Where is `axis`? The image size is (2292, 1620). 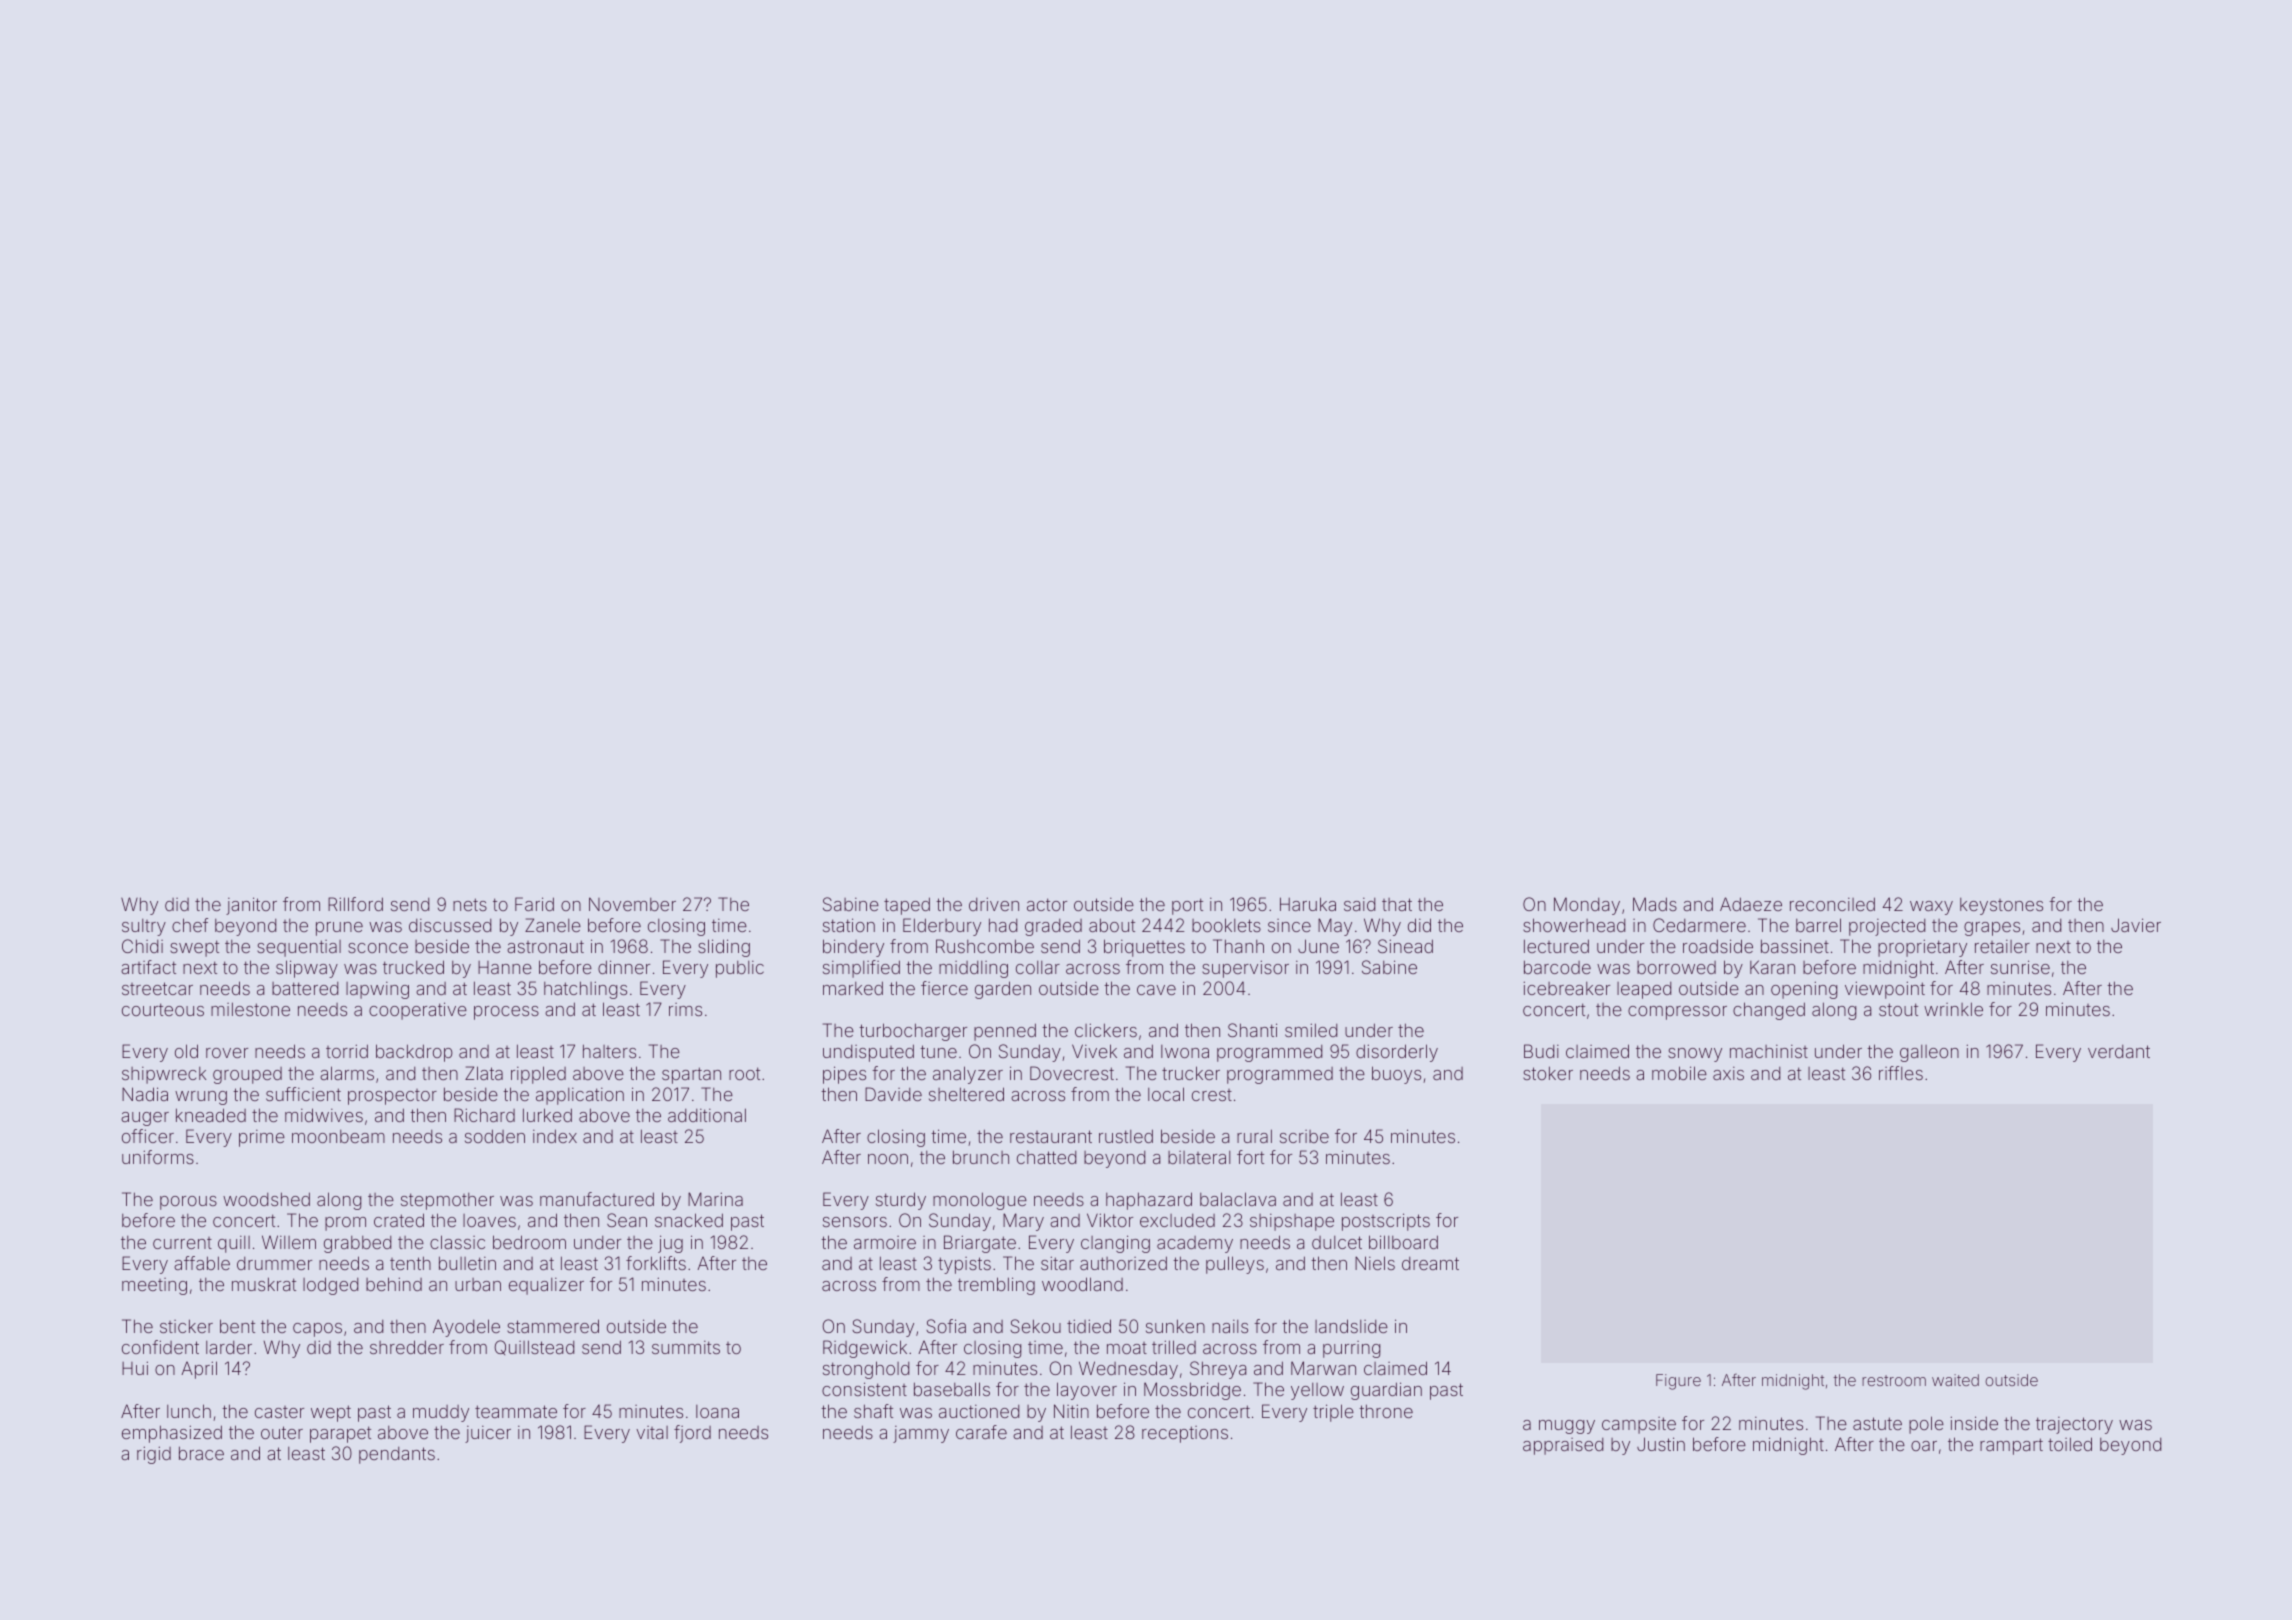
axis is located at coordinates (1728, 1073).
